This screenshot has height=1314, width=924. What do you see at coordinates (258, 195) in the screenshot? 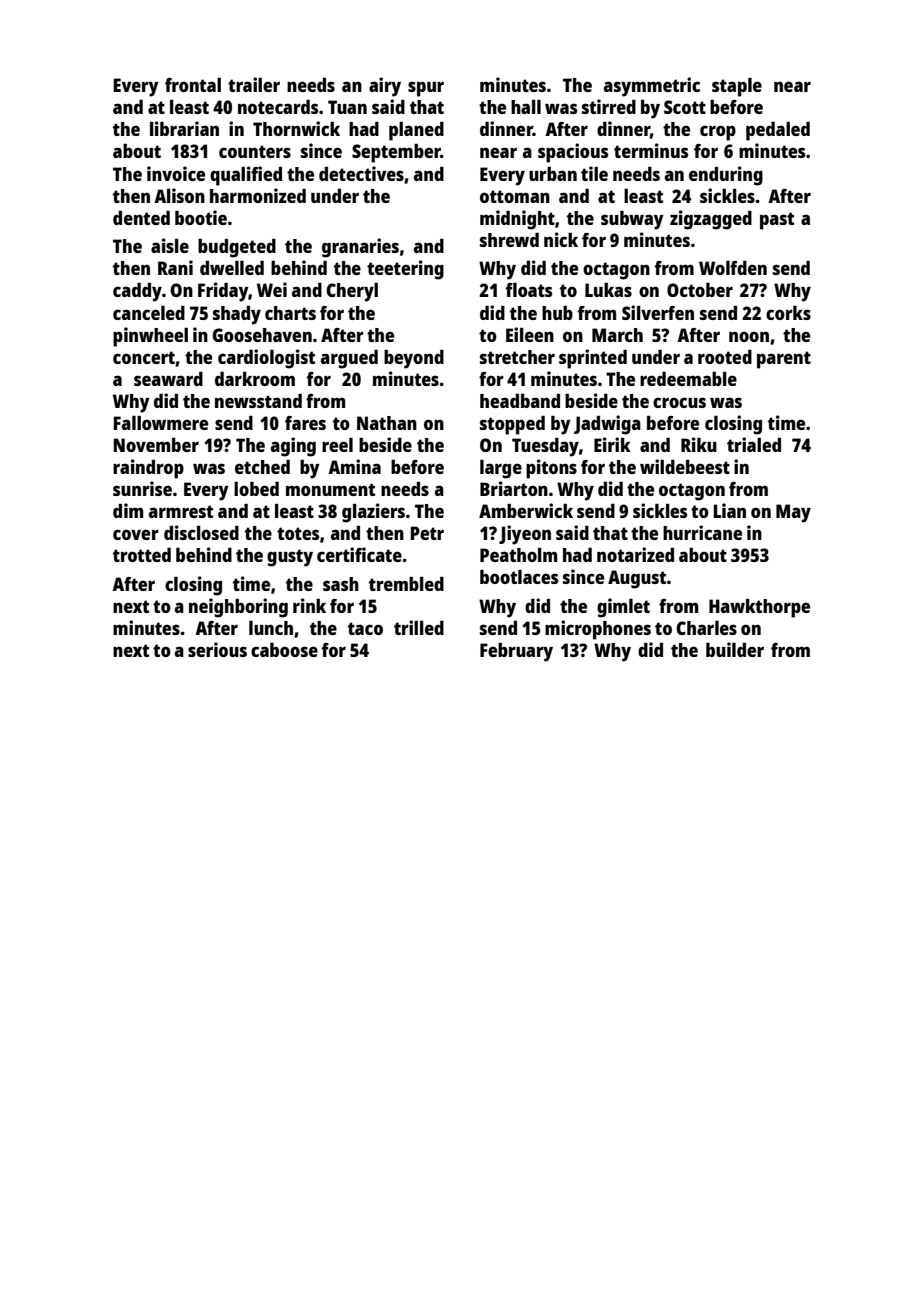
I see `harmonized` at bounding box center [258, 195].
